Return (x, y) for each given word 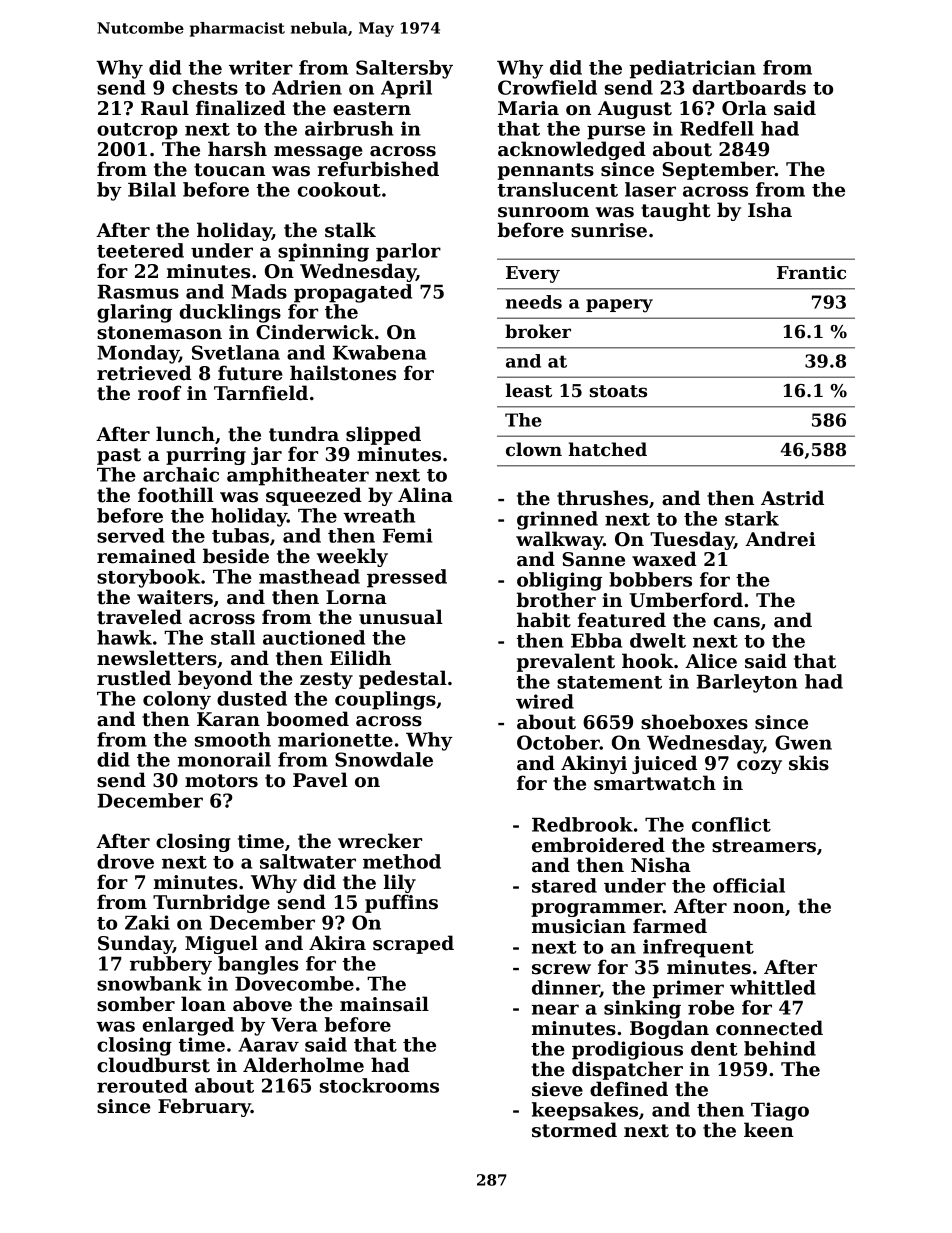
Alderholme (303, 1065)
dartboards (749, 87)
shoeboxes (694, 722)
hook (648, 661)
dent (714, 1048)
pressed (407, 578)
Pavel (320, 780)
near (555, 1009)
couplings (385, 700)
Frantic (811, 273)
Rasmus (138, 292)
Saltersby (404, 69)
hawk (124, 637)
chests (205, 87)
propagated (353, 293)
